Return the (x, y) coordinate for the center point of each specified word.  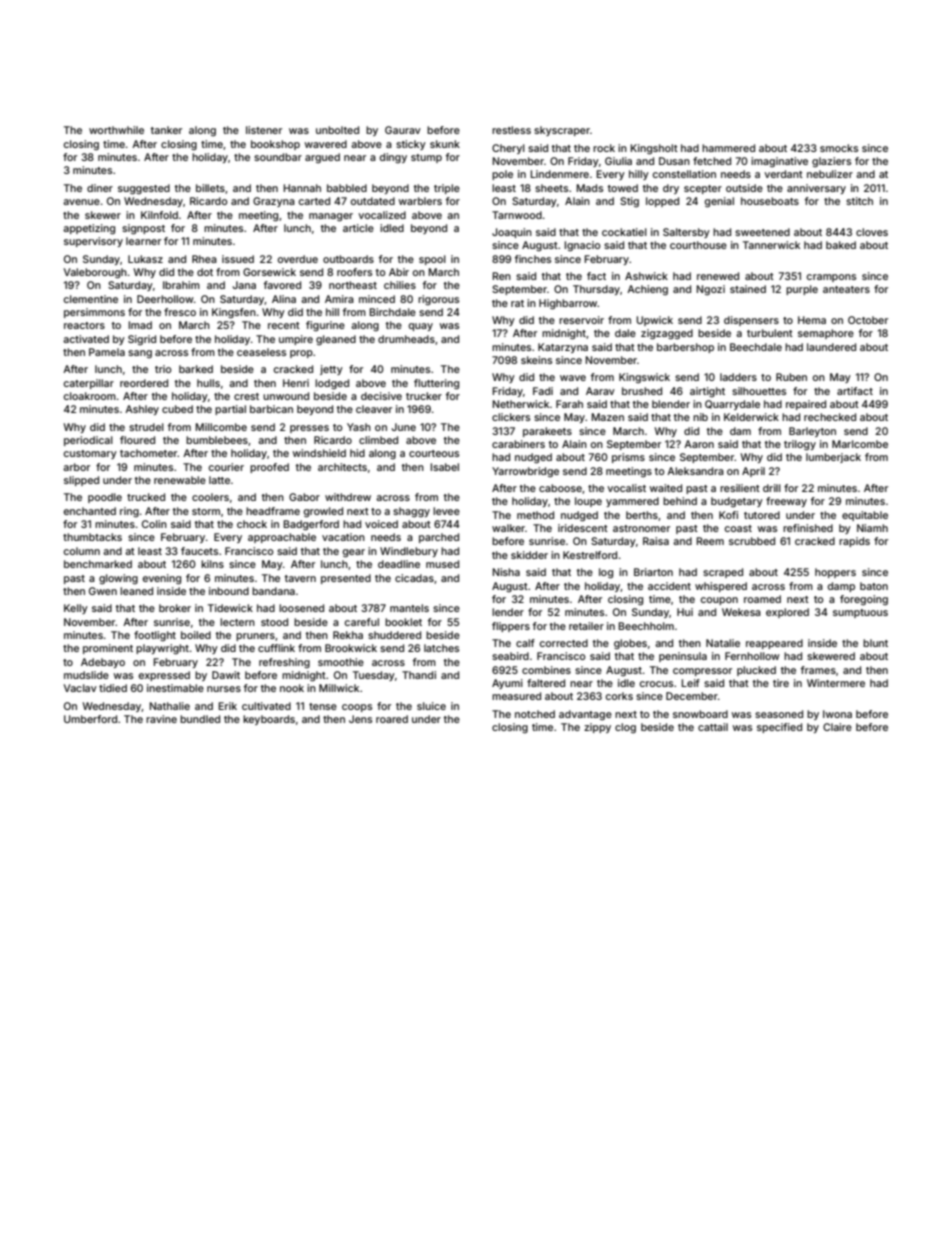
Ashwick (646, 276)
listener (264, 130)
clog (625, 728)
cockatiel (624, 232)
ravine (161, 719)
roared (392, 719)
